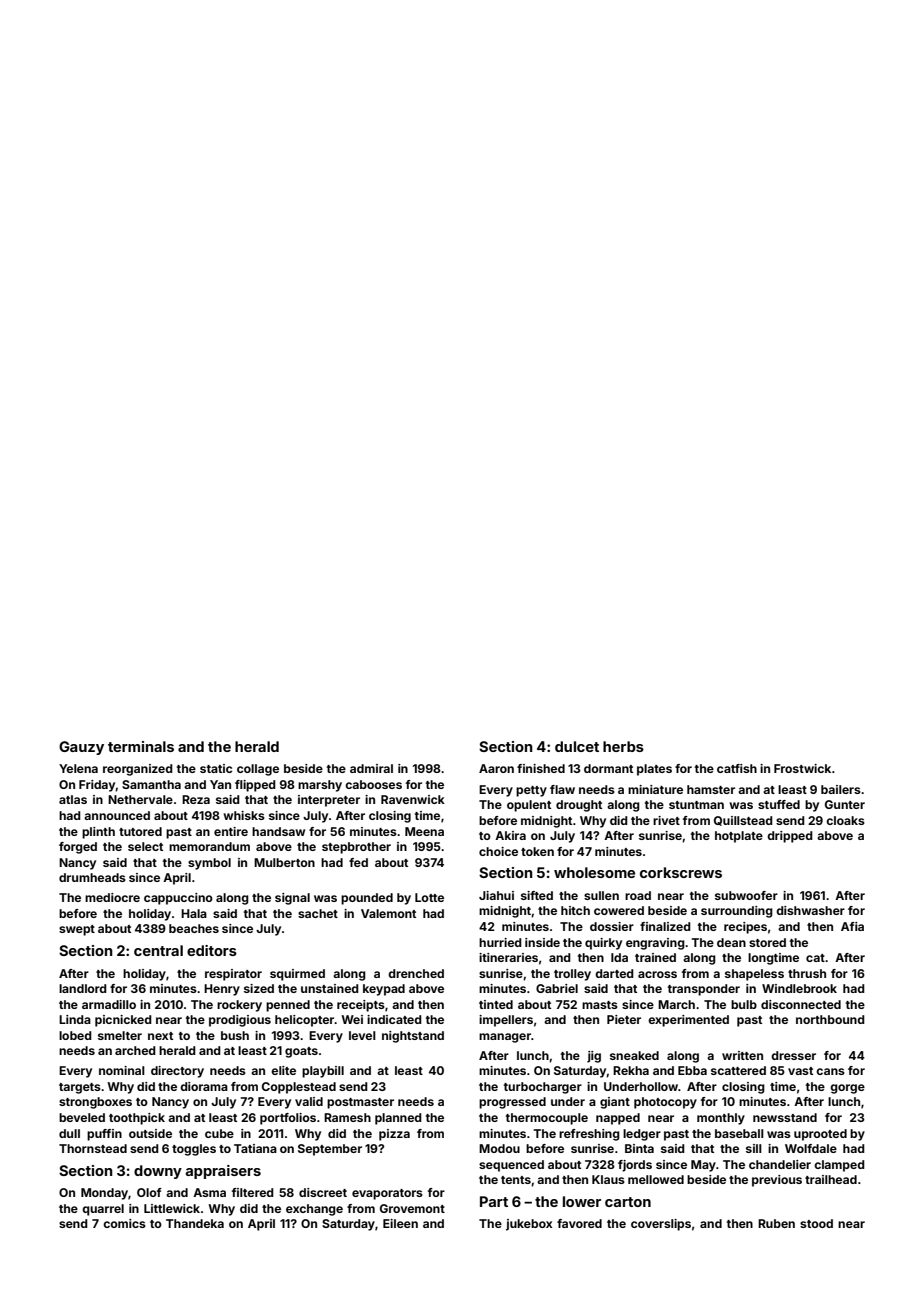 The image size is (924, 1308). What do you see at coordinates (790, 837) in the image?
I see `dripped` at bounding box center [790, 837].
